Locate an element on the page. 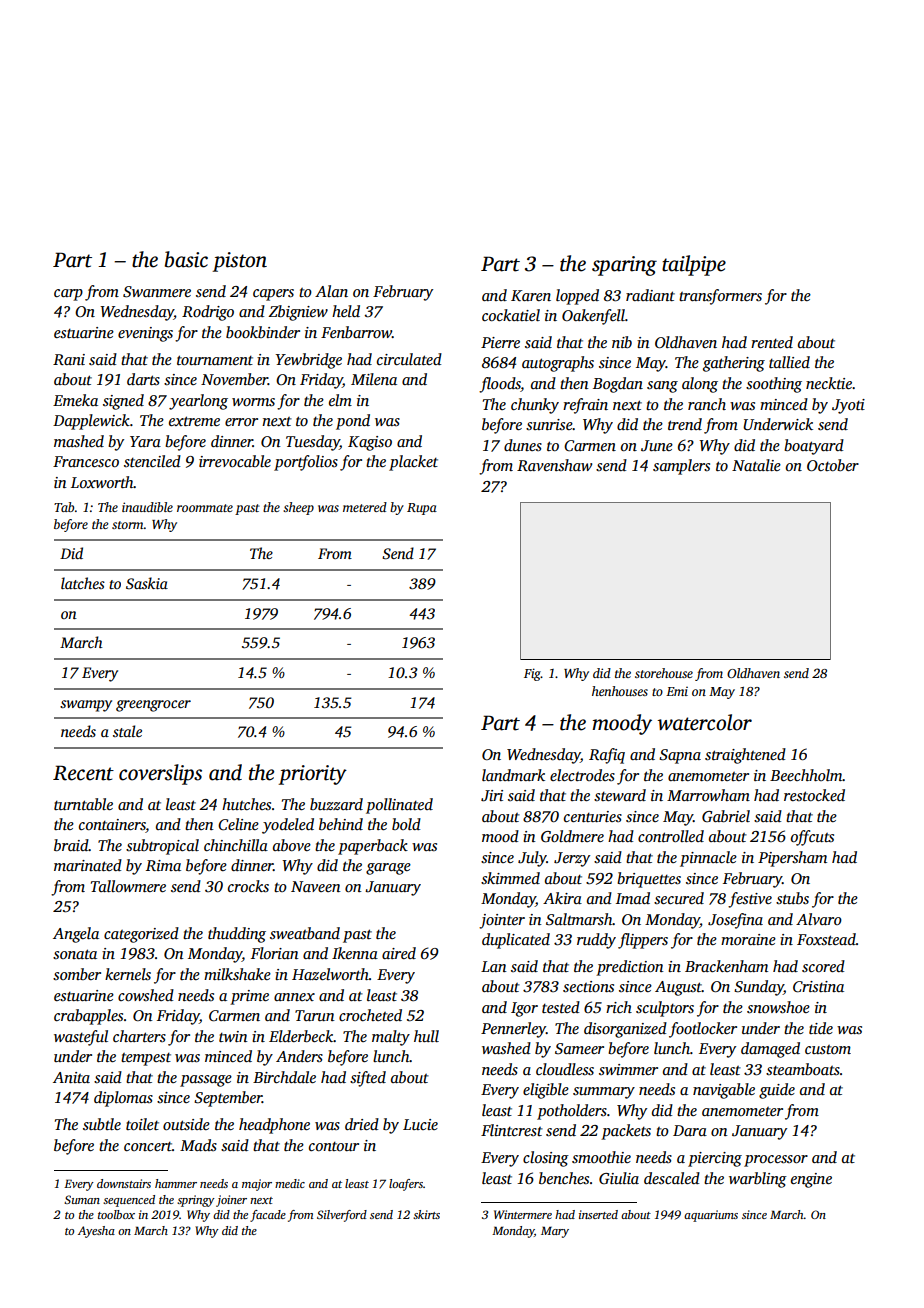  facade is located at coordinates (268, 1216).
